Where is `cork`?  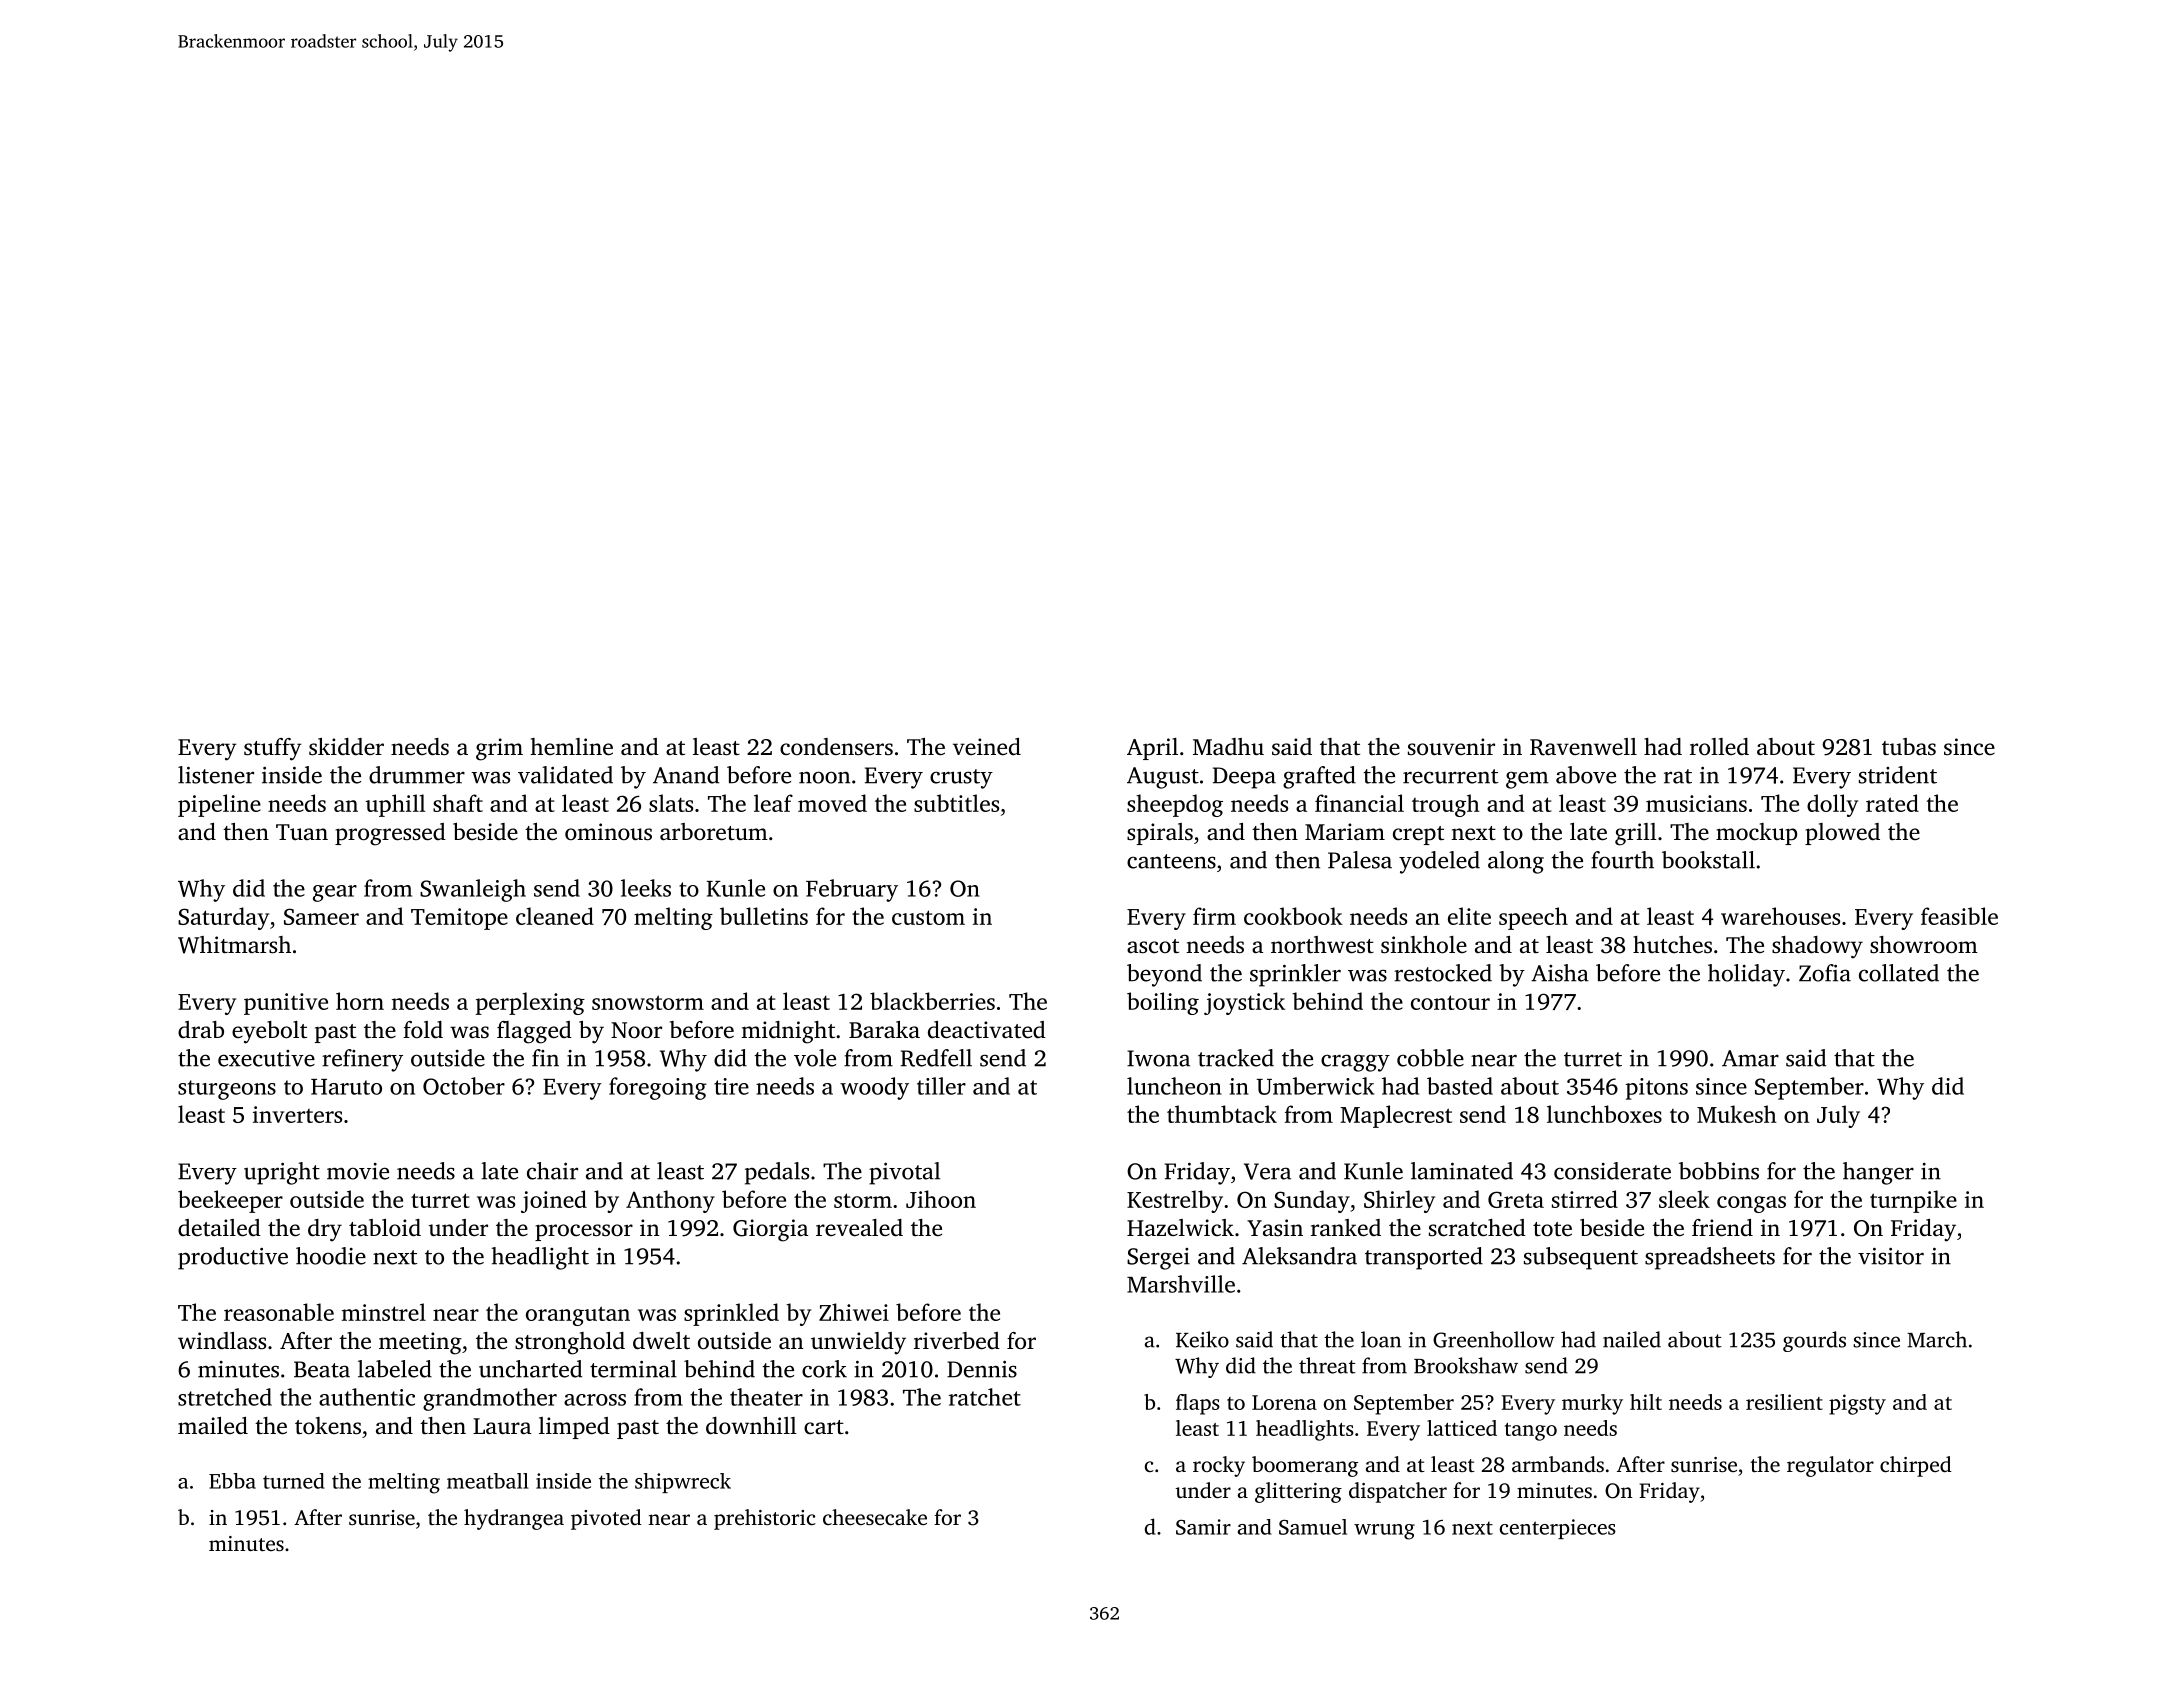 cork is located at coordinates (824, 1369).
